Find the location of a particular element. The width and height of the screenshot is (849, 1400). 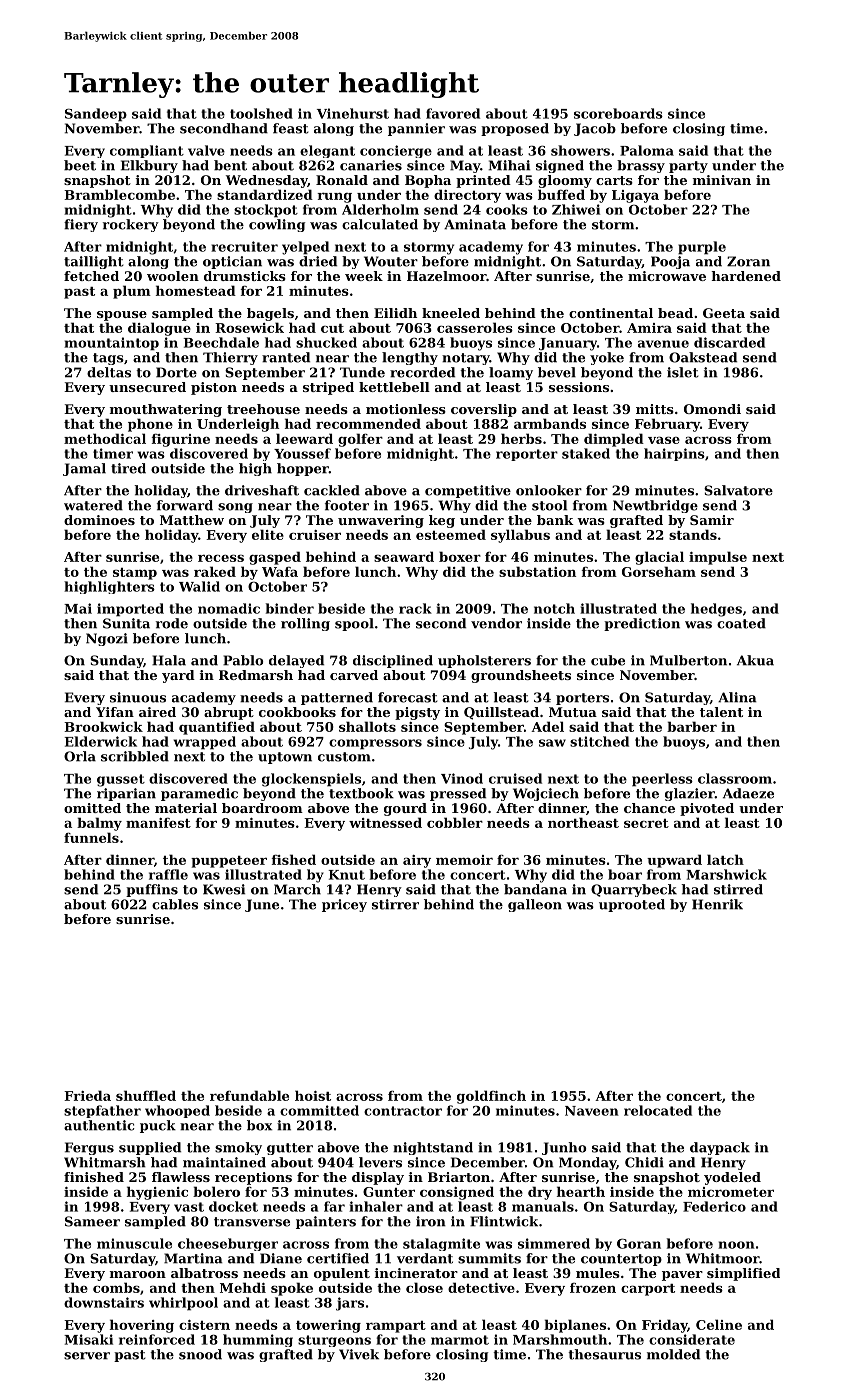

cistern is located at coordinates (204, 1325).
